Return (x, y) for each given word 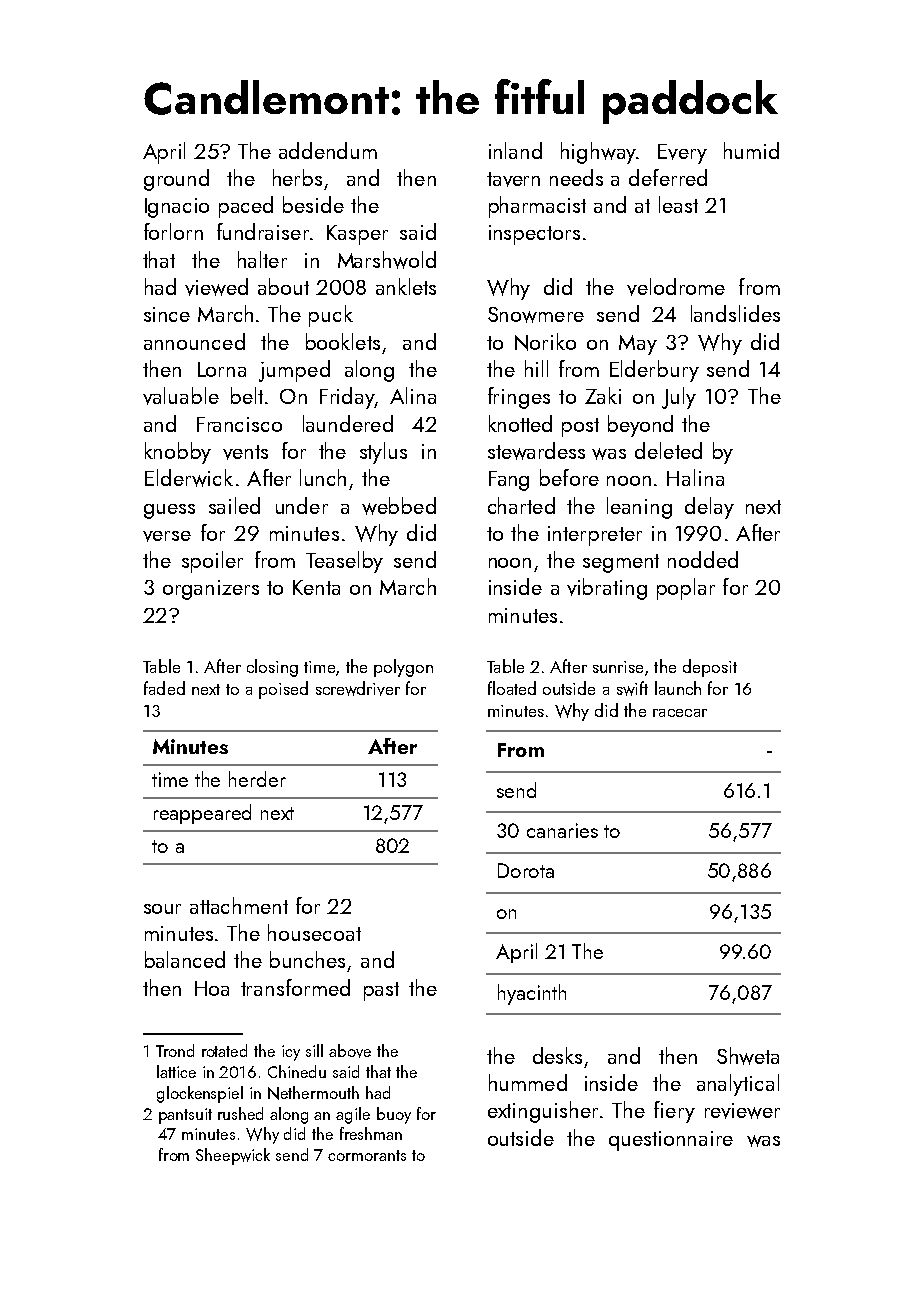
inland (515, 150)
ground (176, 180)
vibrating (607, 589)
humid (751, 150)
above (350, 1051)
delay (709, 508)
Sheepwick (233, 1156)
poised (283, 690)
